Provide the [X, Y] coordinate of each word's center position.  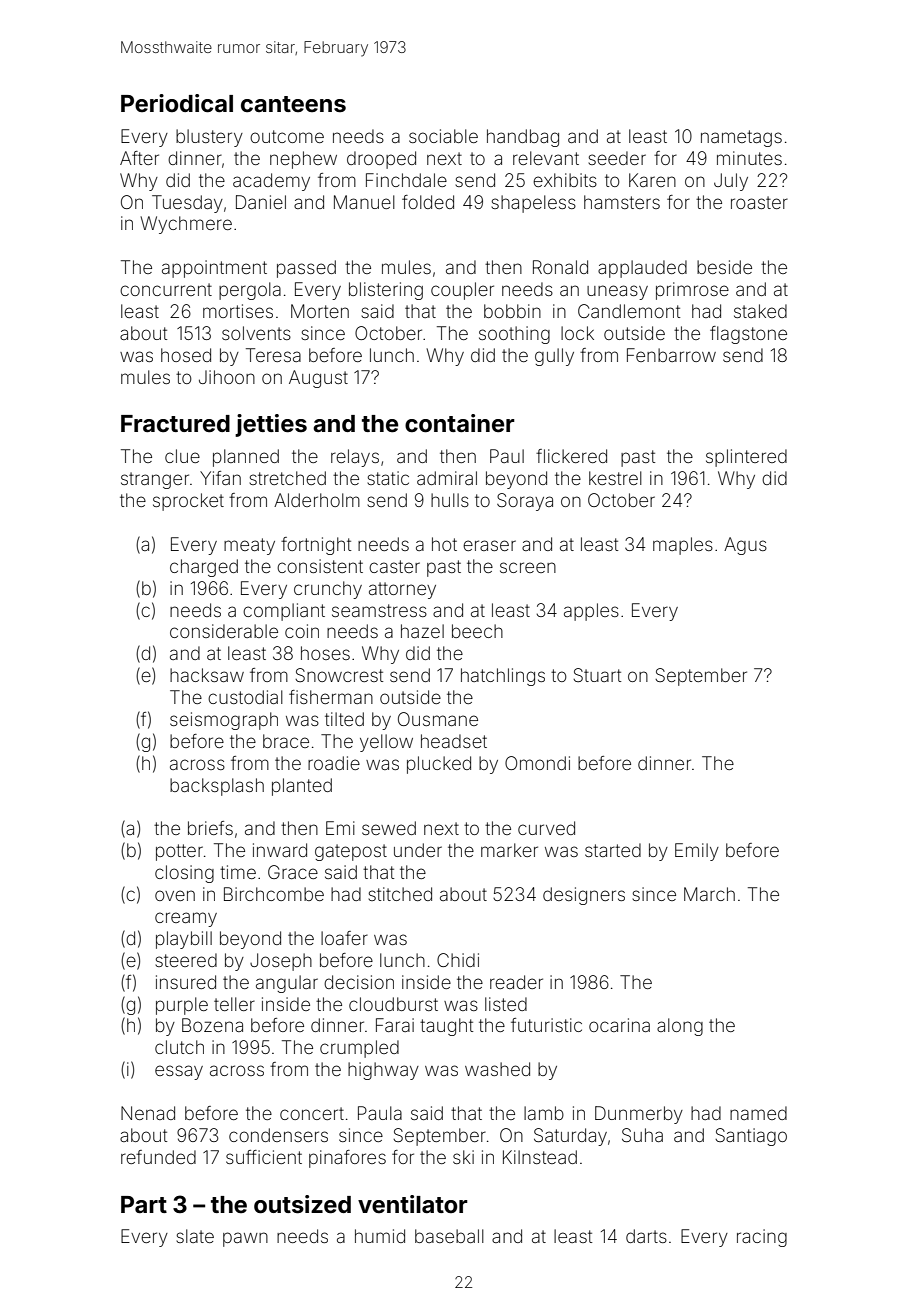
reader [516, 982]
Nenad [148, 1113]
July [731, 182]
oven [175, 895]
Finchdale [406, 180]
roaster [759, 202]
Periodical [177, 103]
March [709, 894]
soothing [514, 335]
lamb [544, 1113]
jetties [271, 425]
